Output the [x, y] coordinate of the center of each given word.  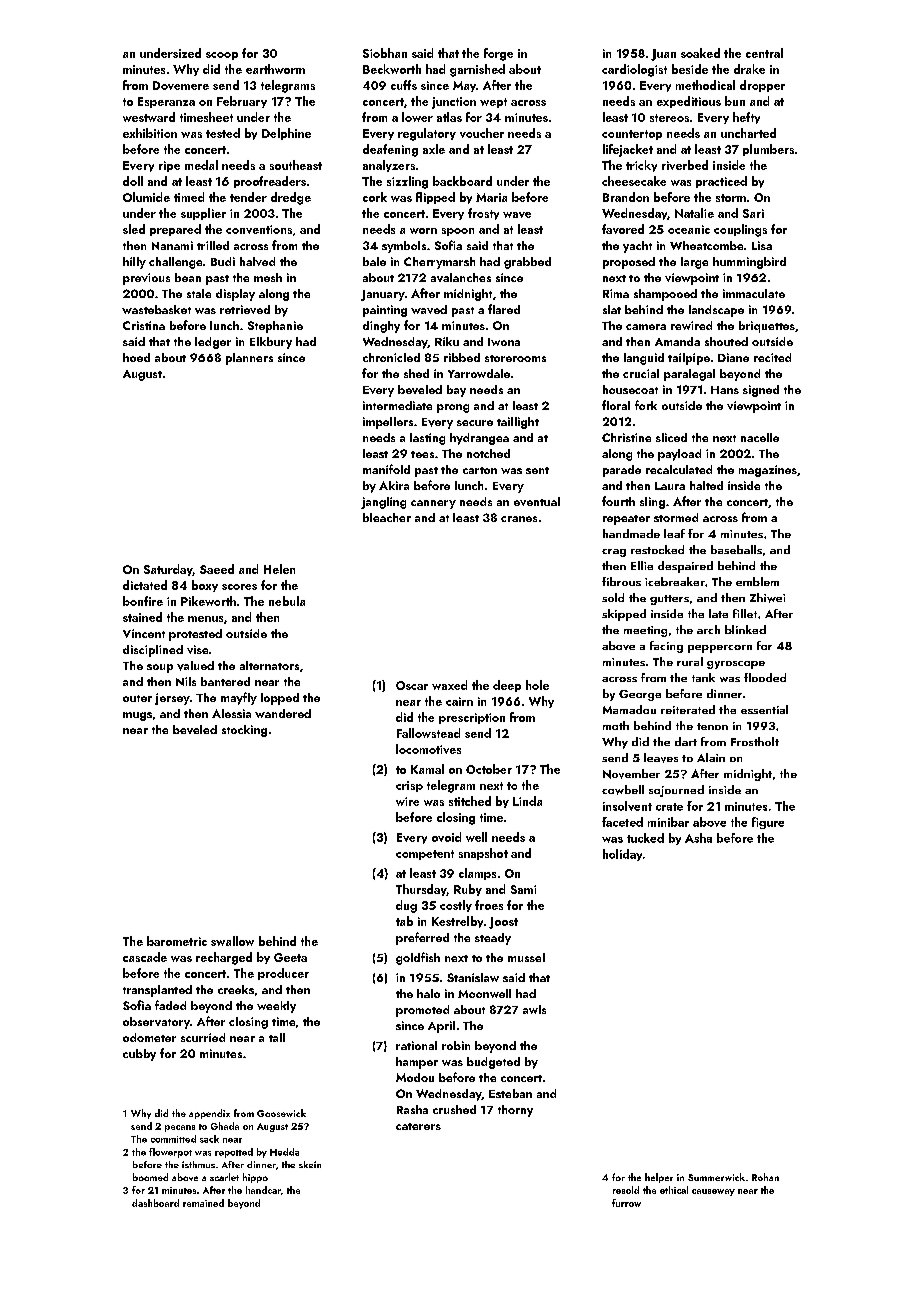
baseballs [736, 549]
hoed [136, 357]
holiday [622, 855]
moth [616, 725]
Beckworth [392, 69]
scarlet [224, 1177]
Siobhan [385, 53]
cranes [519, 519]
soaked [700, 53]
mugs [137, 716]
